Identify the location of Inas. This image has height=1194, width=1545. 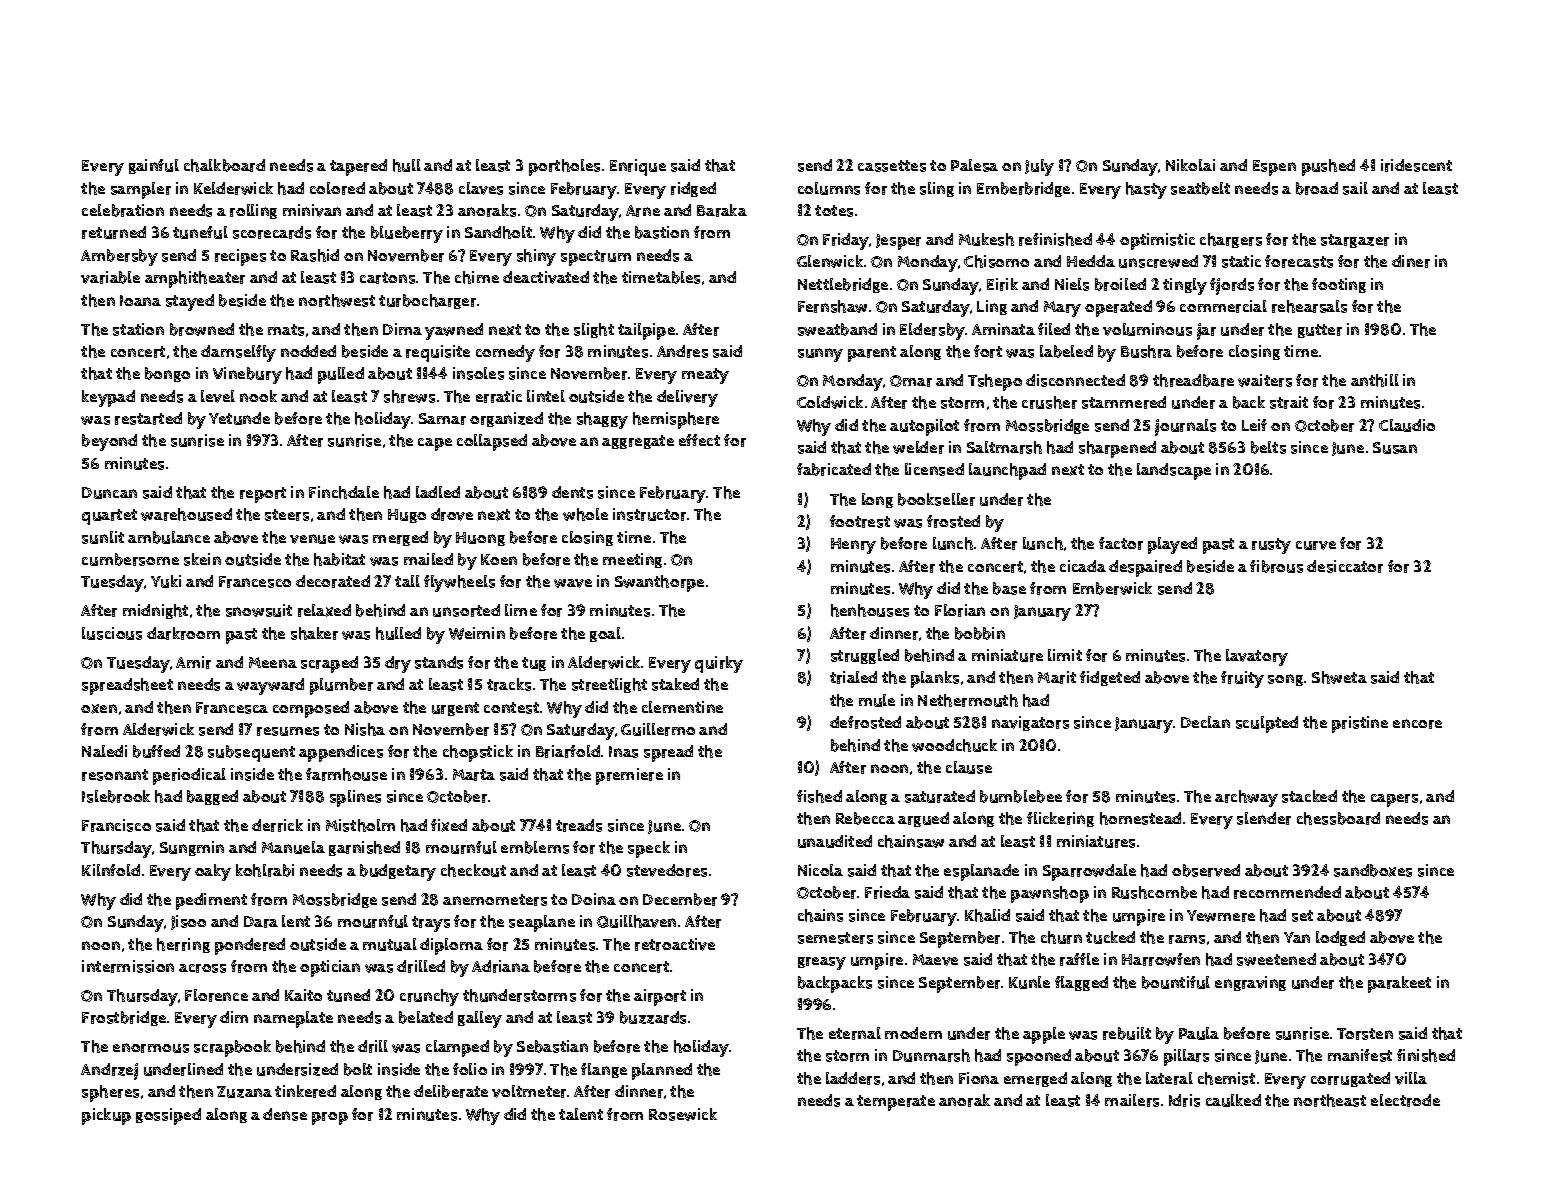
(623, 752).
